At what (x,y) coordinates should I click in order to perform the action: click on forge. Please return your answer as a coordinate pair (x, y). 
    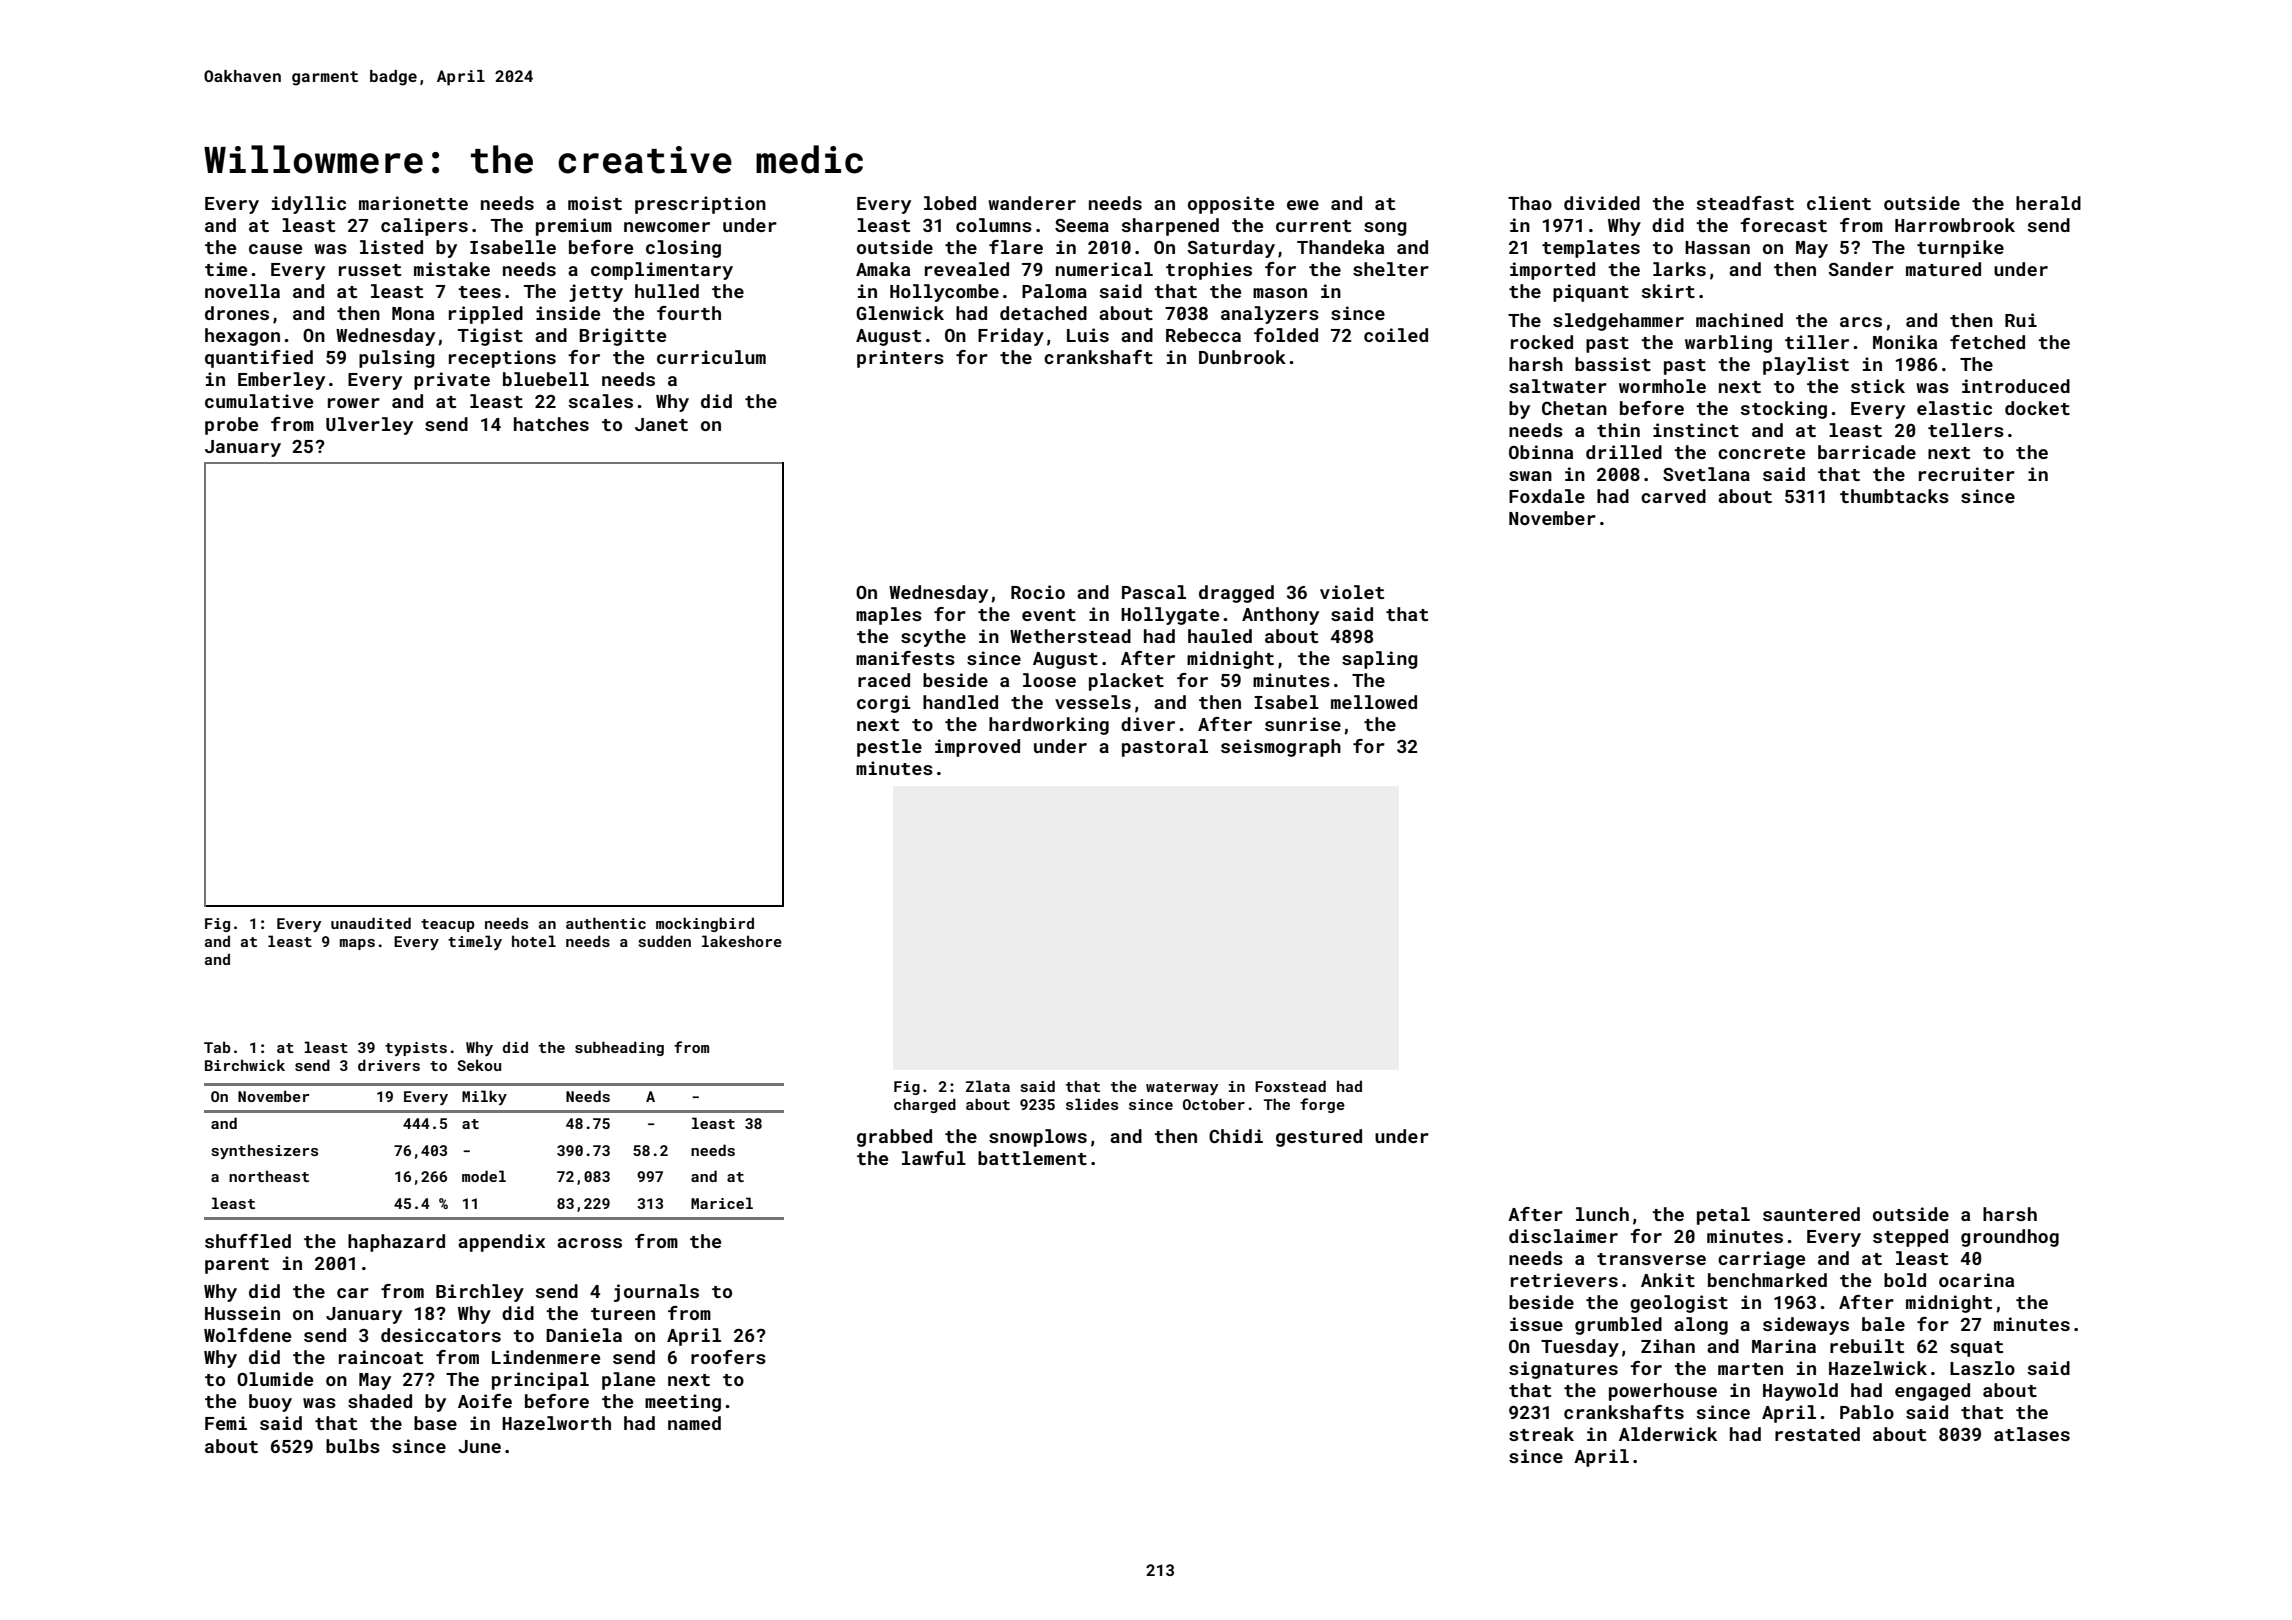
    Looking at the image, I should click on (1322, 1105).
